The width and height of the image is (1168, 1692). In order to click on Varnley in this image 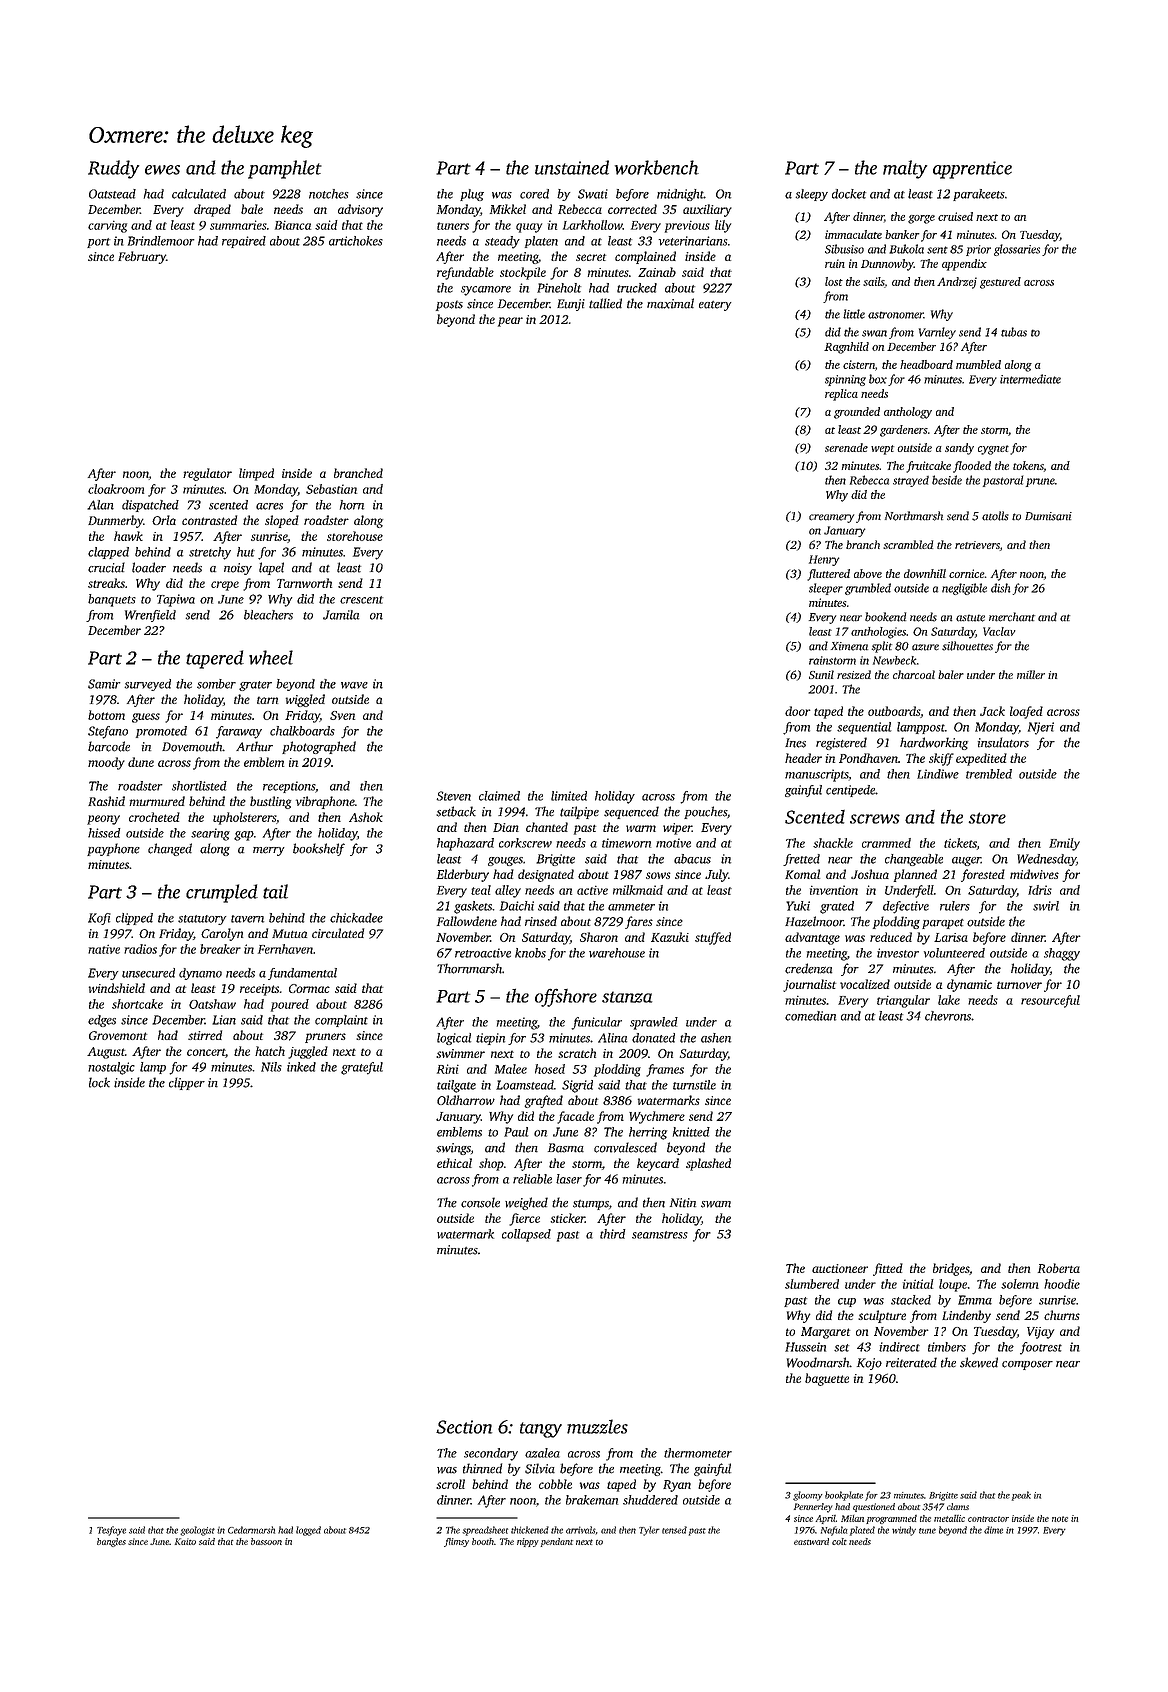, I will do `click(937, 333)`.
